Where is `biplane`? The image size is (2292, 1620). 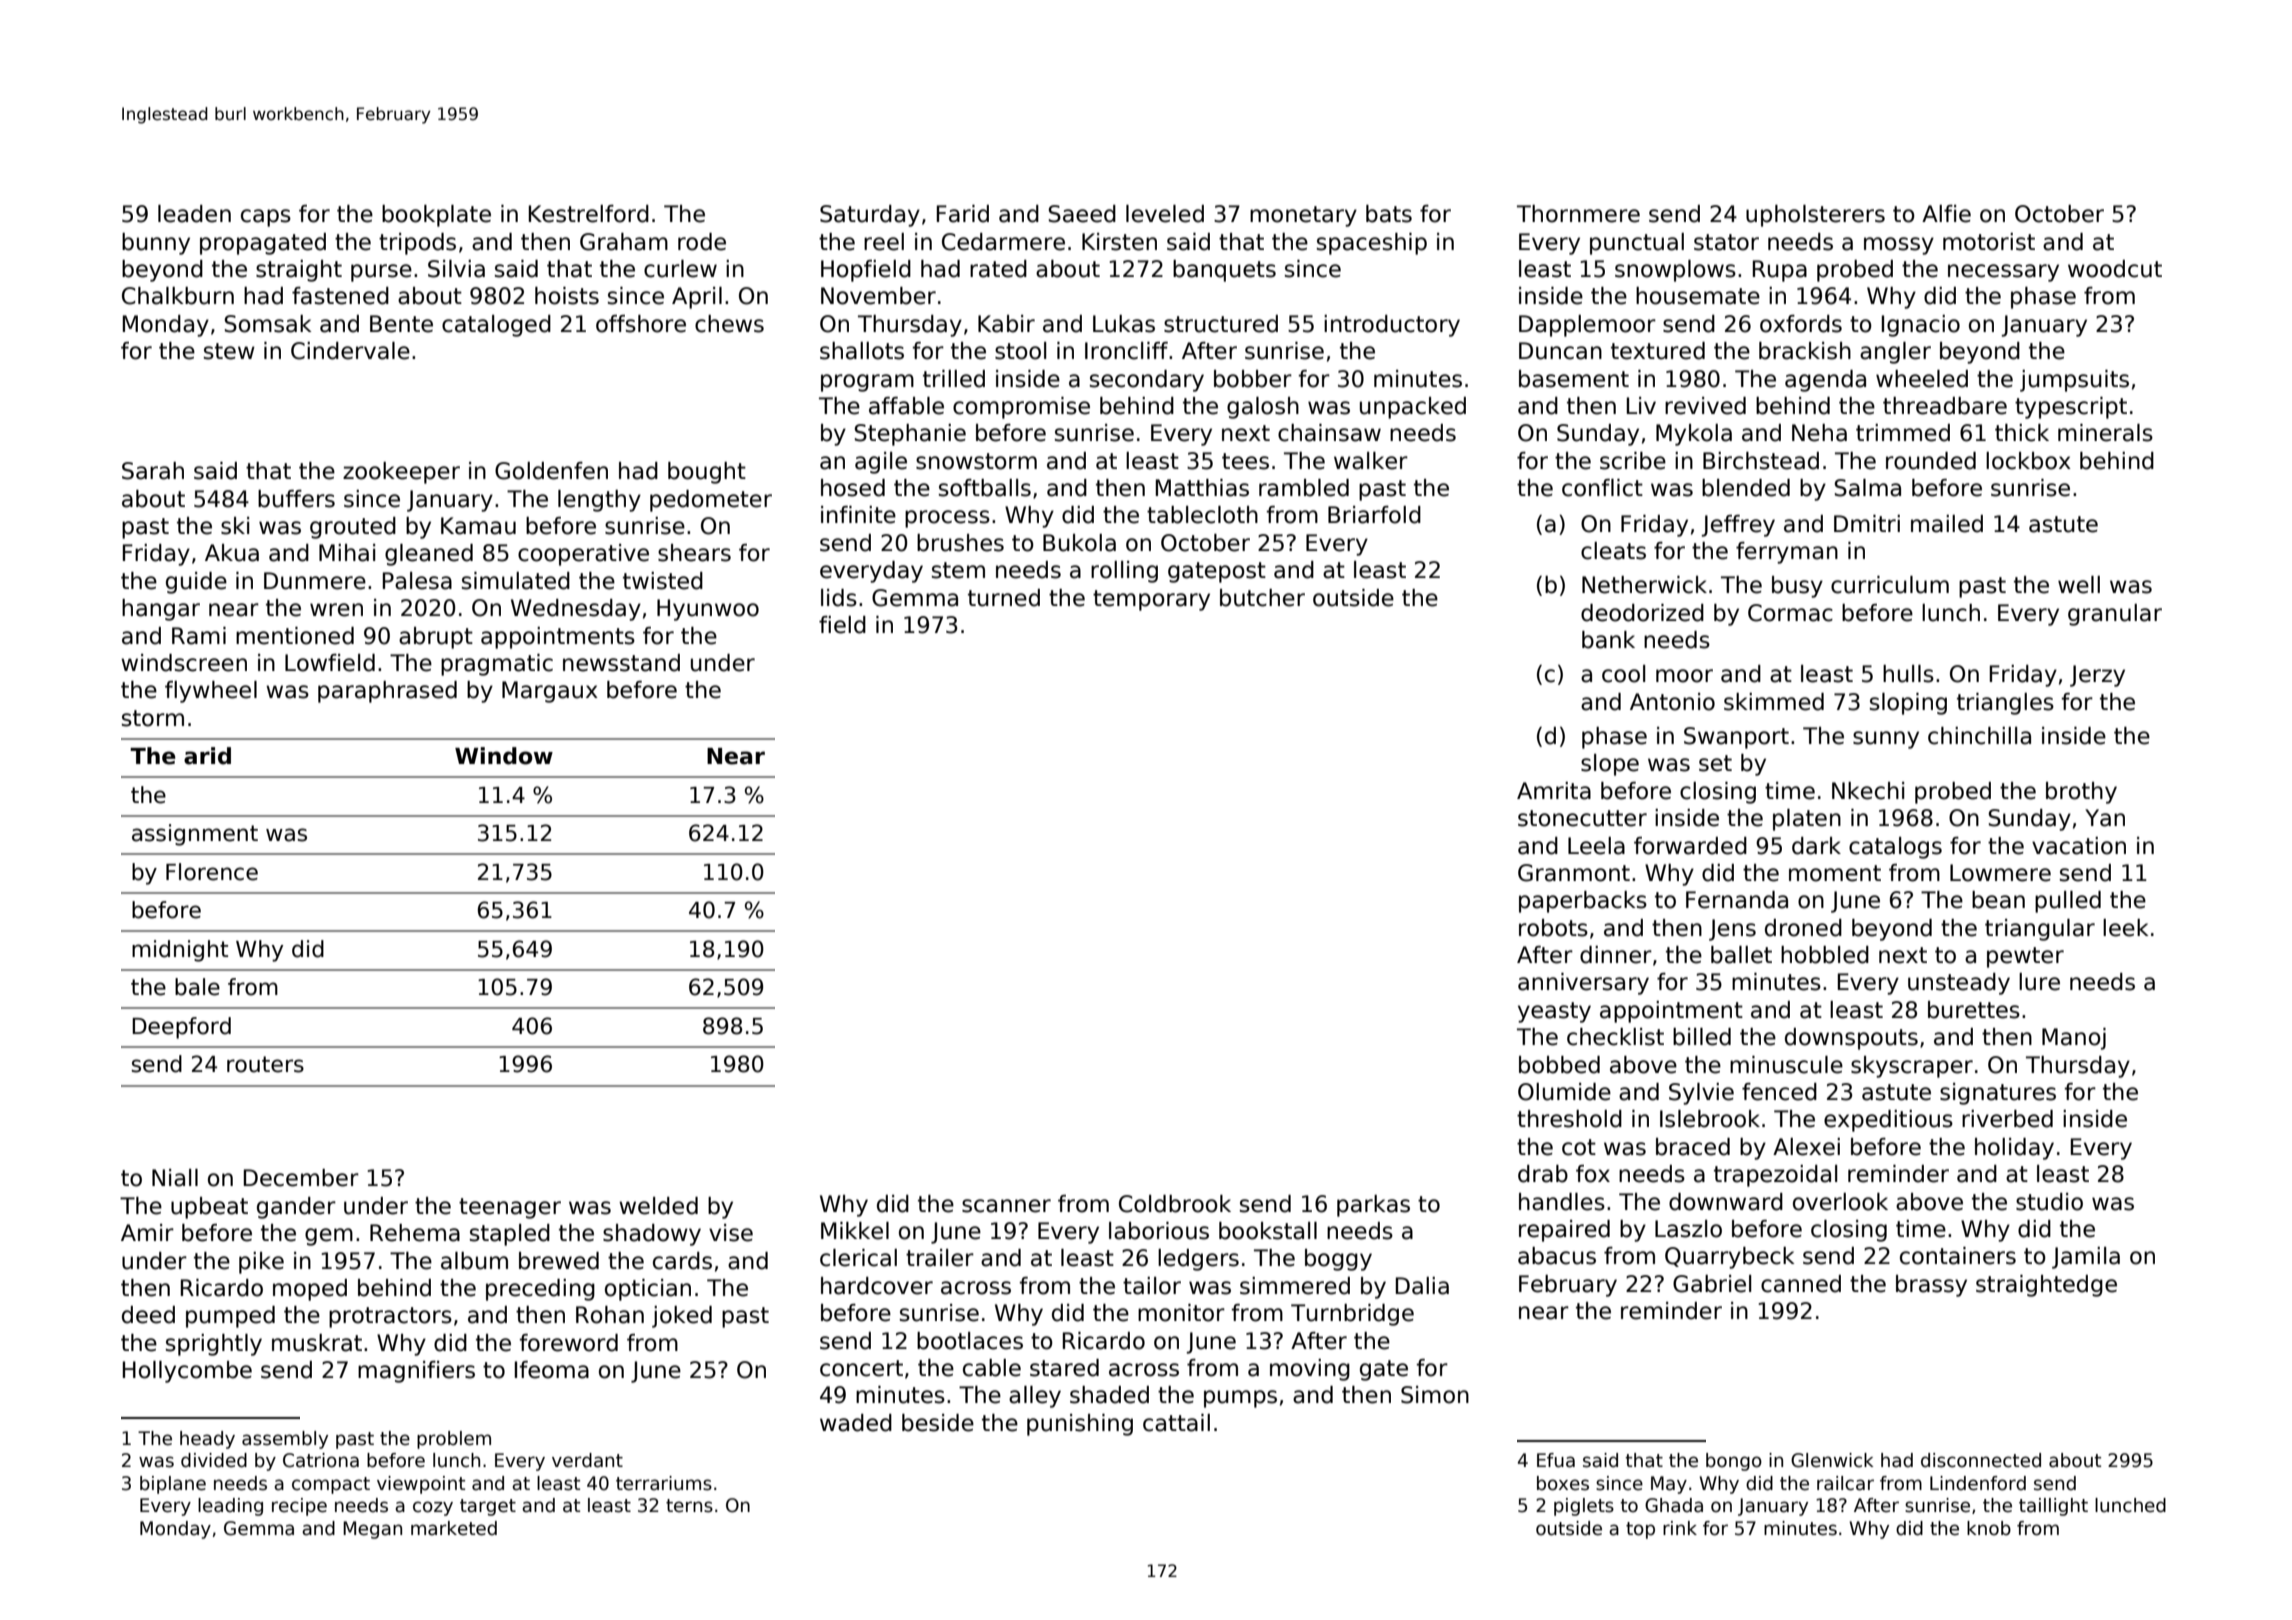
biplane is located at coordinates (173, 1485).
